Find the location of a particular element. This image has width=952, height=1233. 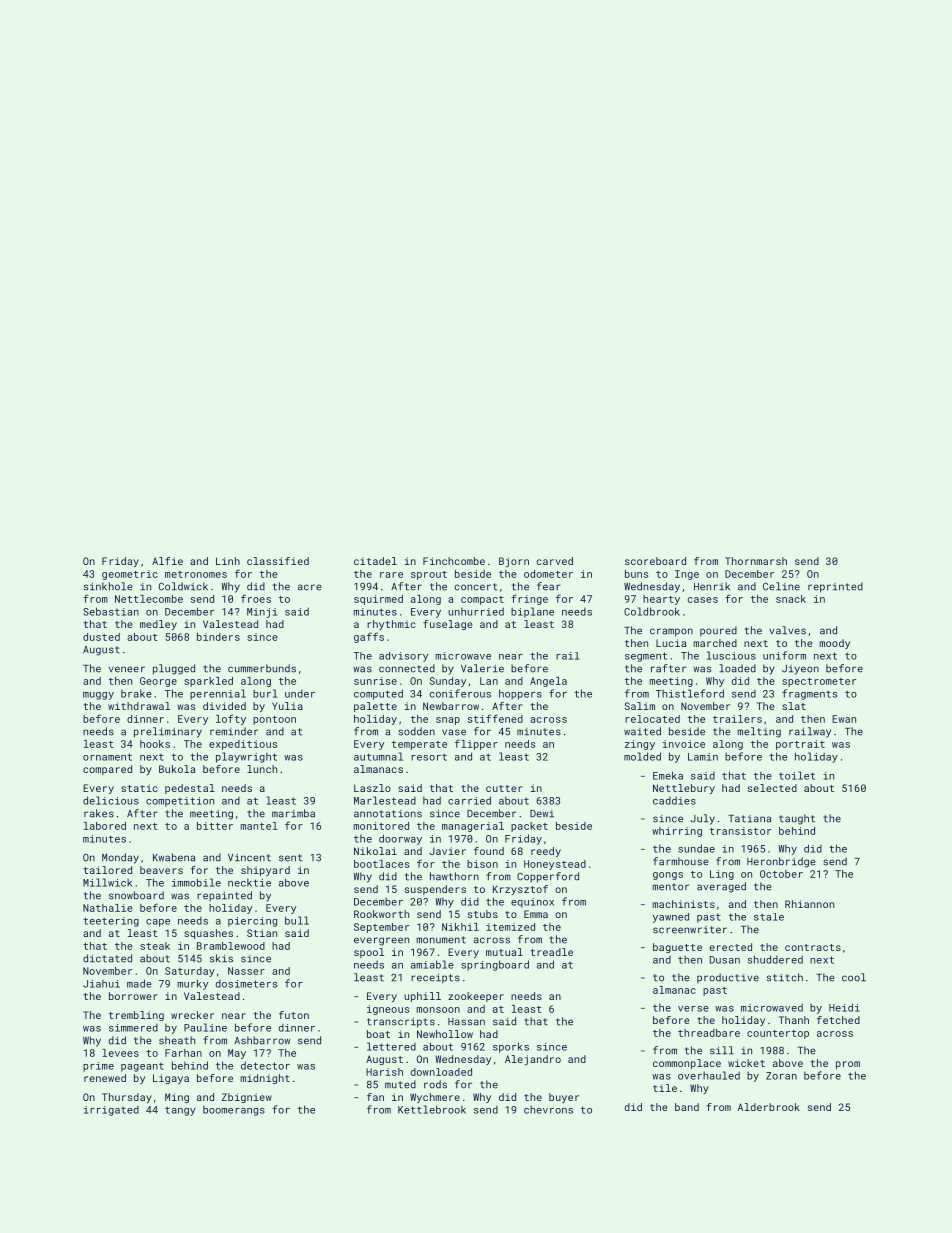

made is located at coordinates (139, 983).
